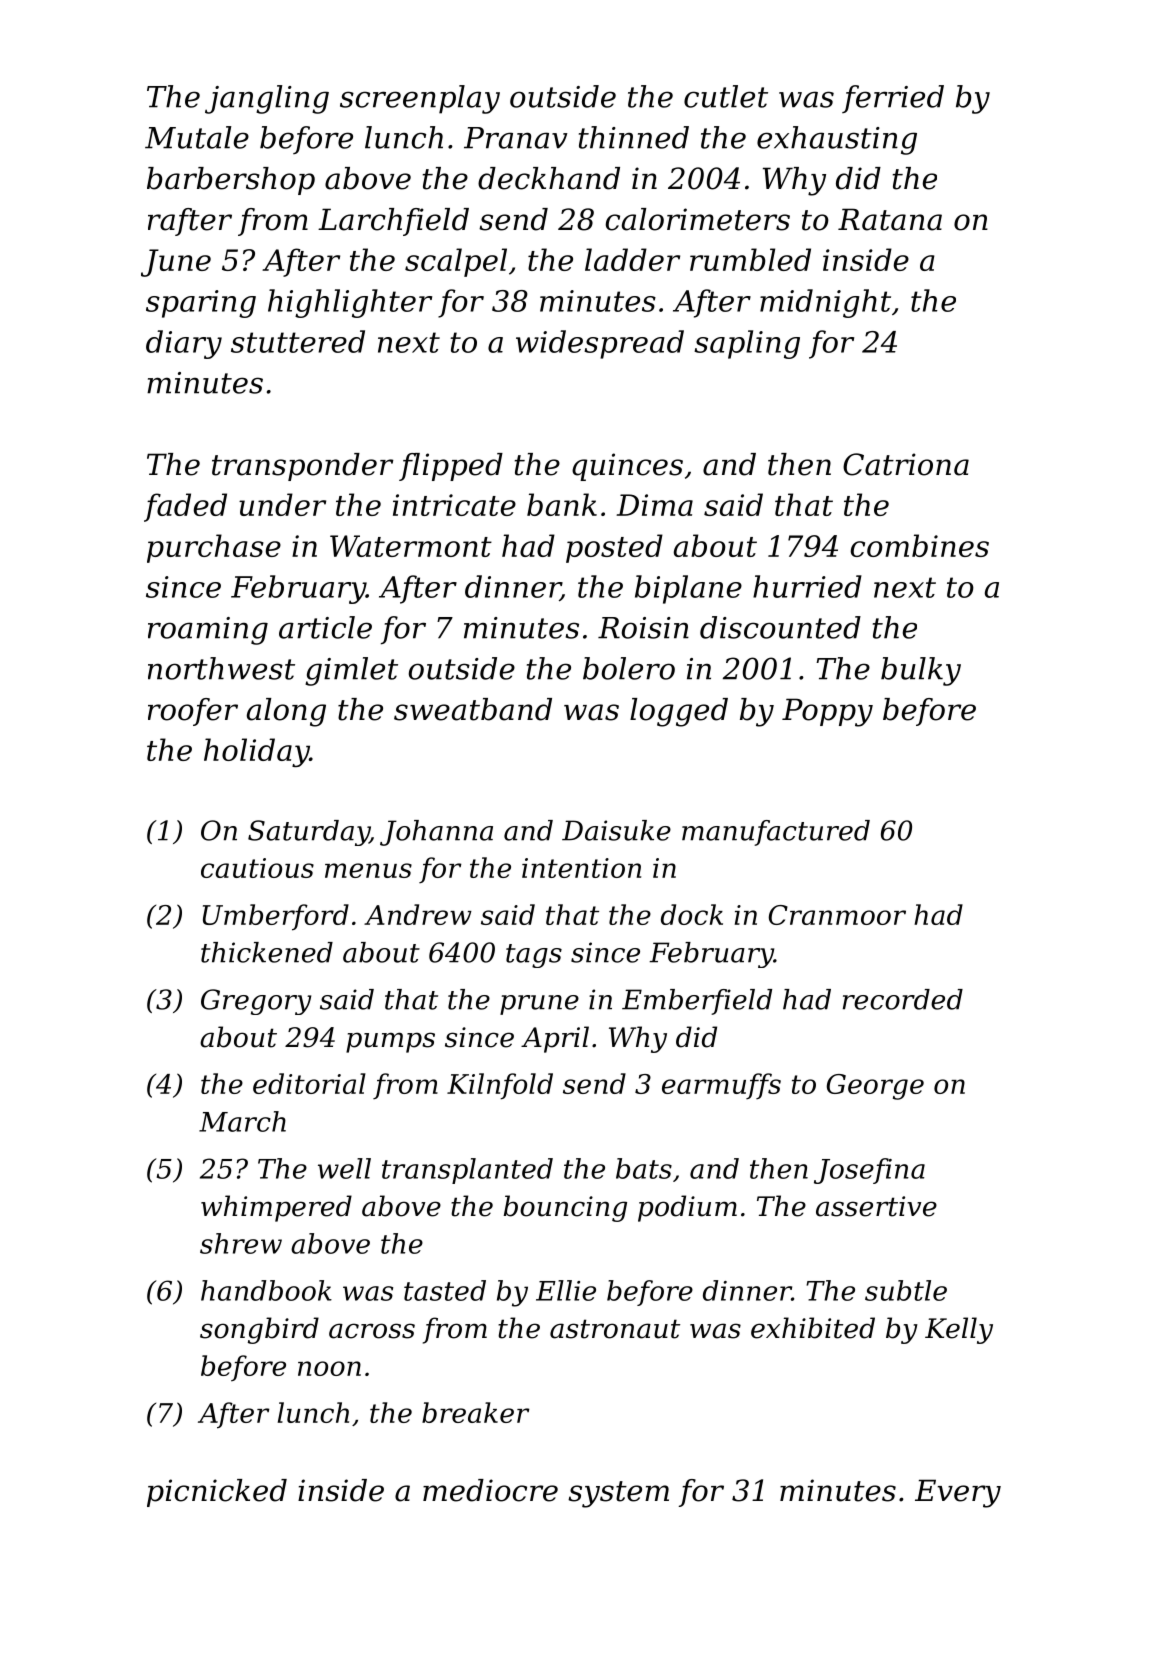 The width and height of the screenshot is (1165, 1654). I want to click on Every, so click(958, 1493).
